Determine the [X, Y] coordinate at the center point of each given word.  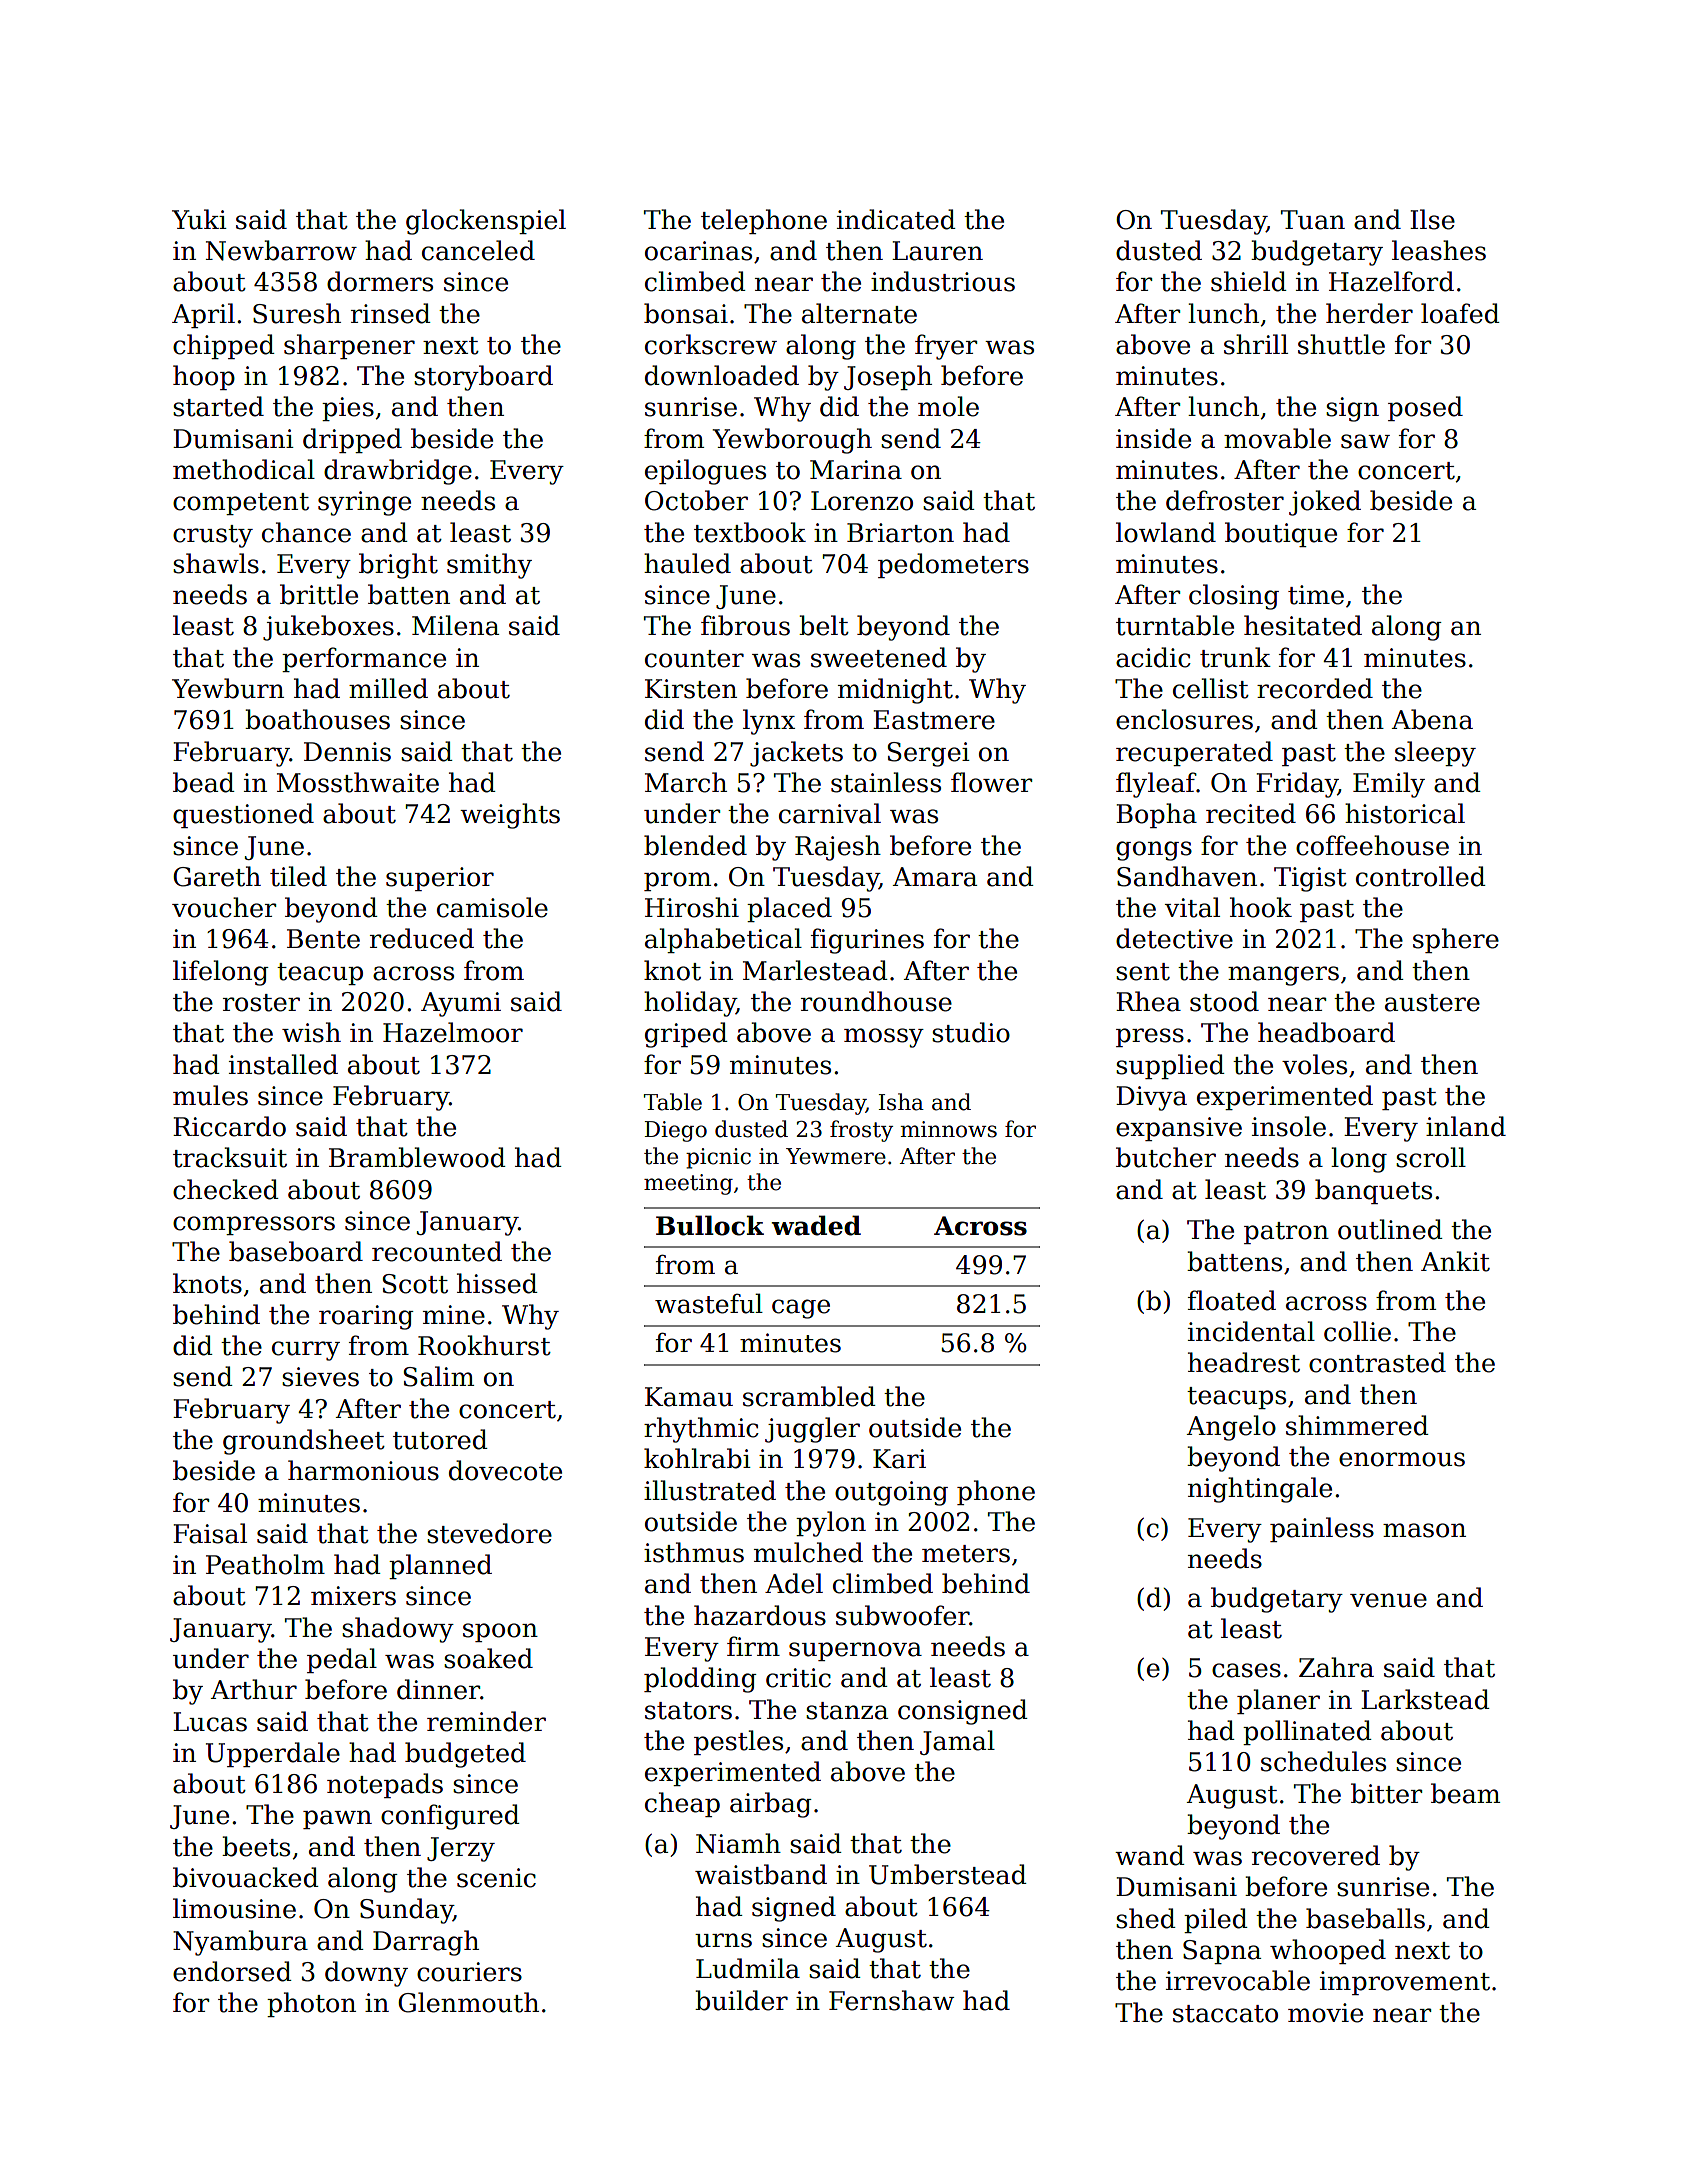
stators [688, 1711]
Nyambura [240, 1943]
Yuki [199, 219]
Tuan [1313, 220]
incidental [1251, 1331]
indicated [896, 219]
